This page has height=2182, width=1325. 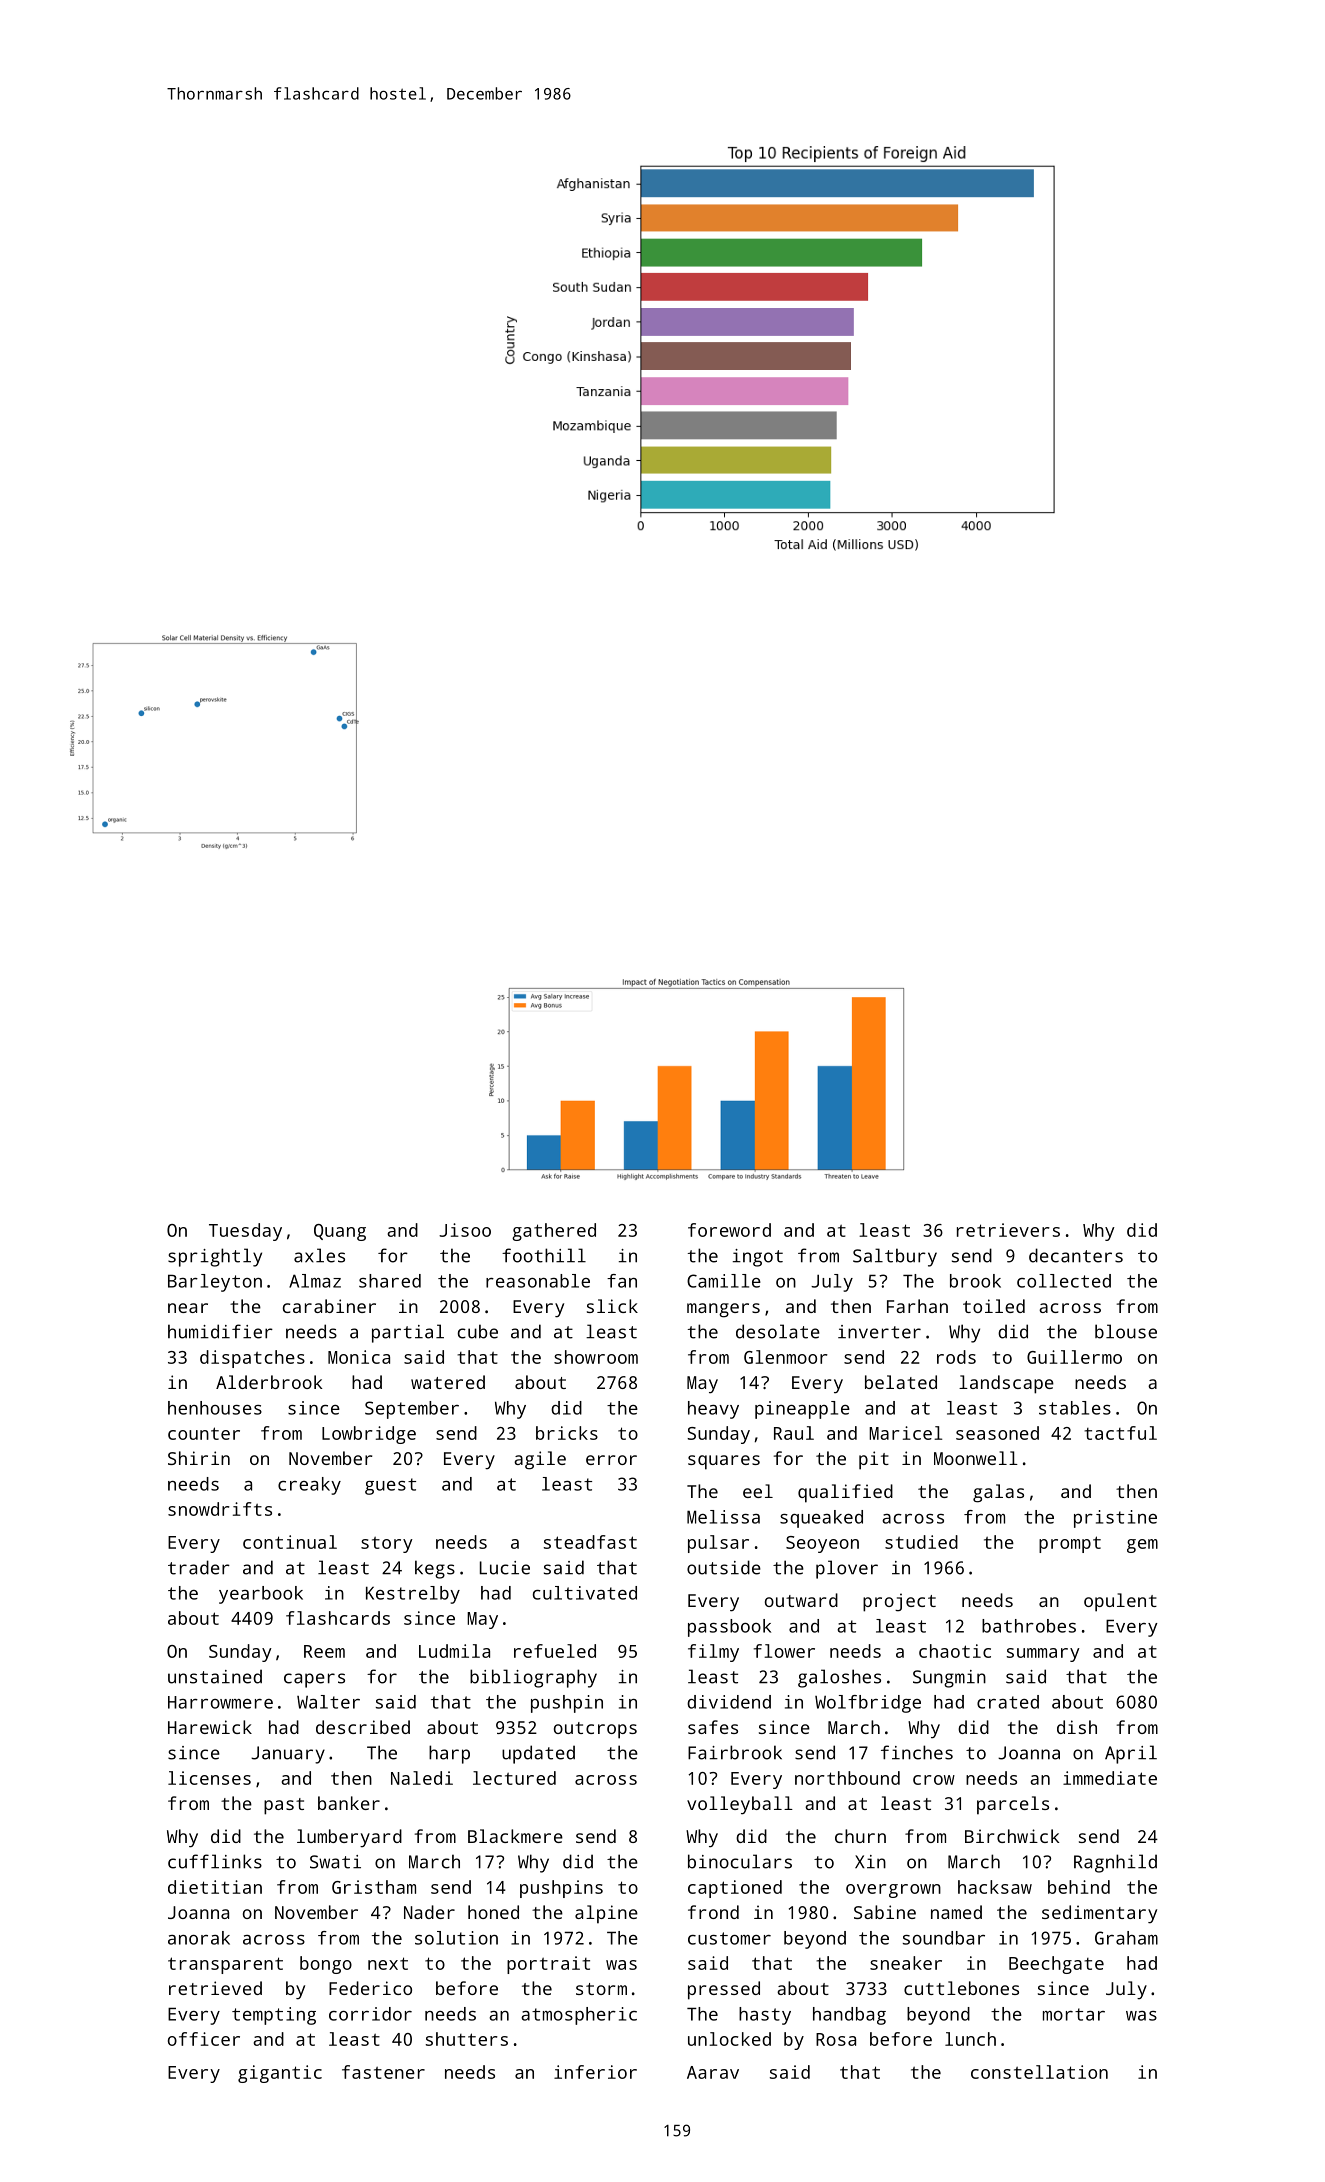 What do you see at coordinates (1043, 1655) in the page?
I see `summary` at bounding box center [1043, 1655].
